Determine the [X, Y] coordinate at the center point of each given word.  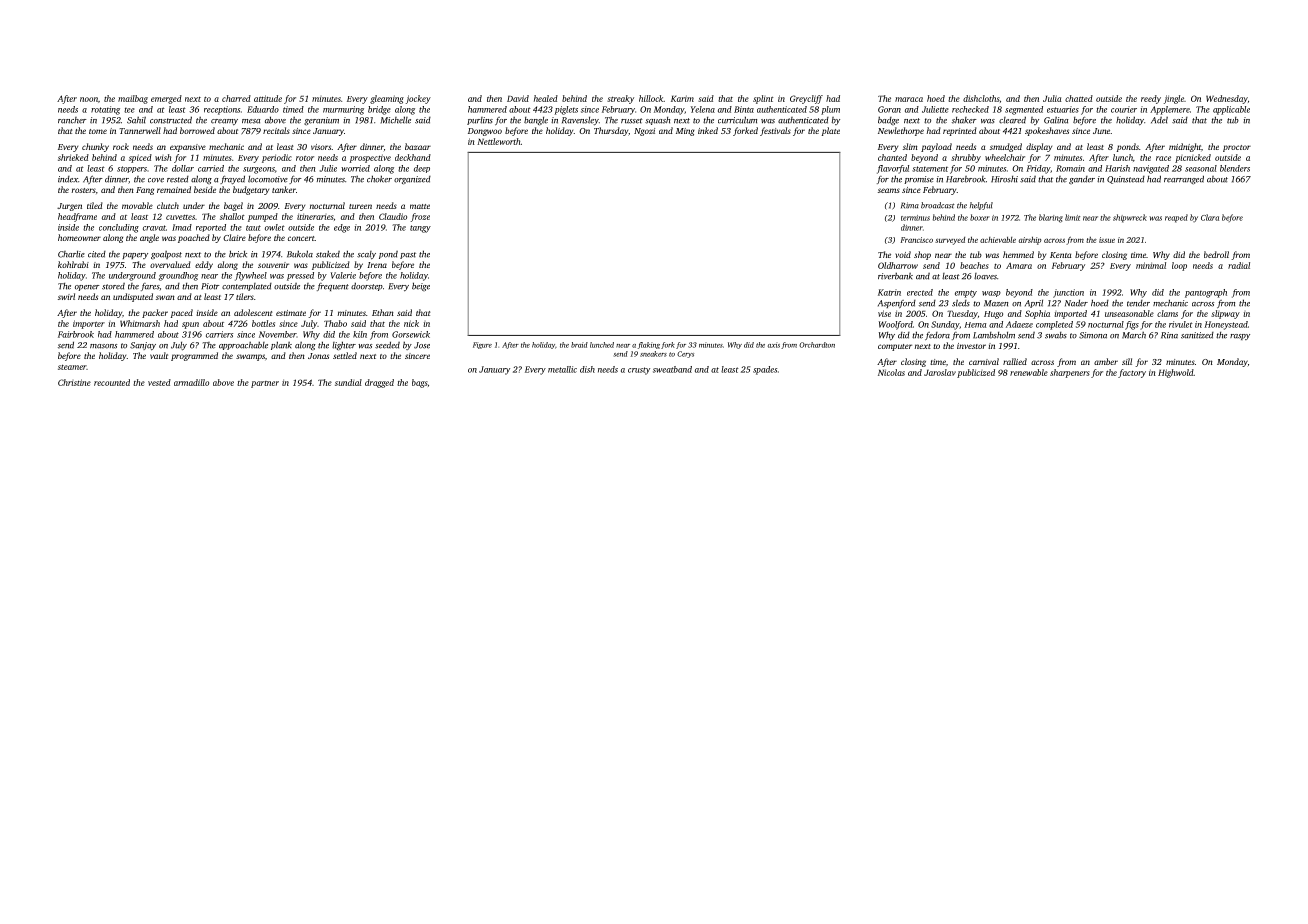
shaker [964, 120]
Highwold [1176, 373]
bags [419, 383]
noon [89, 99]
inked [708, 130]
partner [265, 384]
